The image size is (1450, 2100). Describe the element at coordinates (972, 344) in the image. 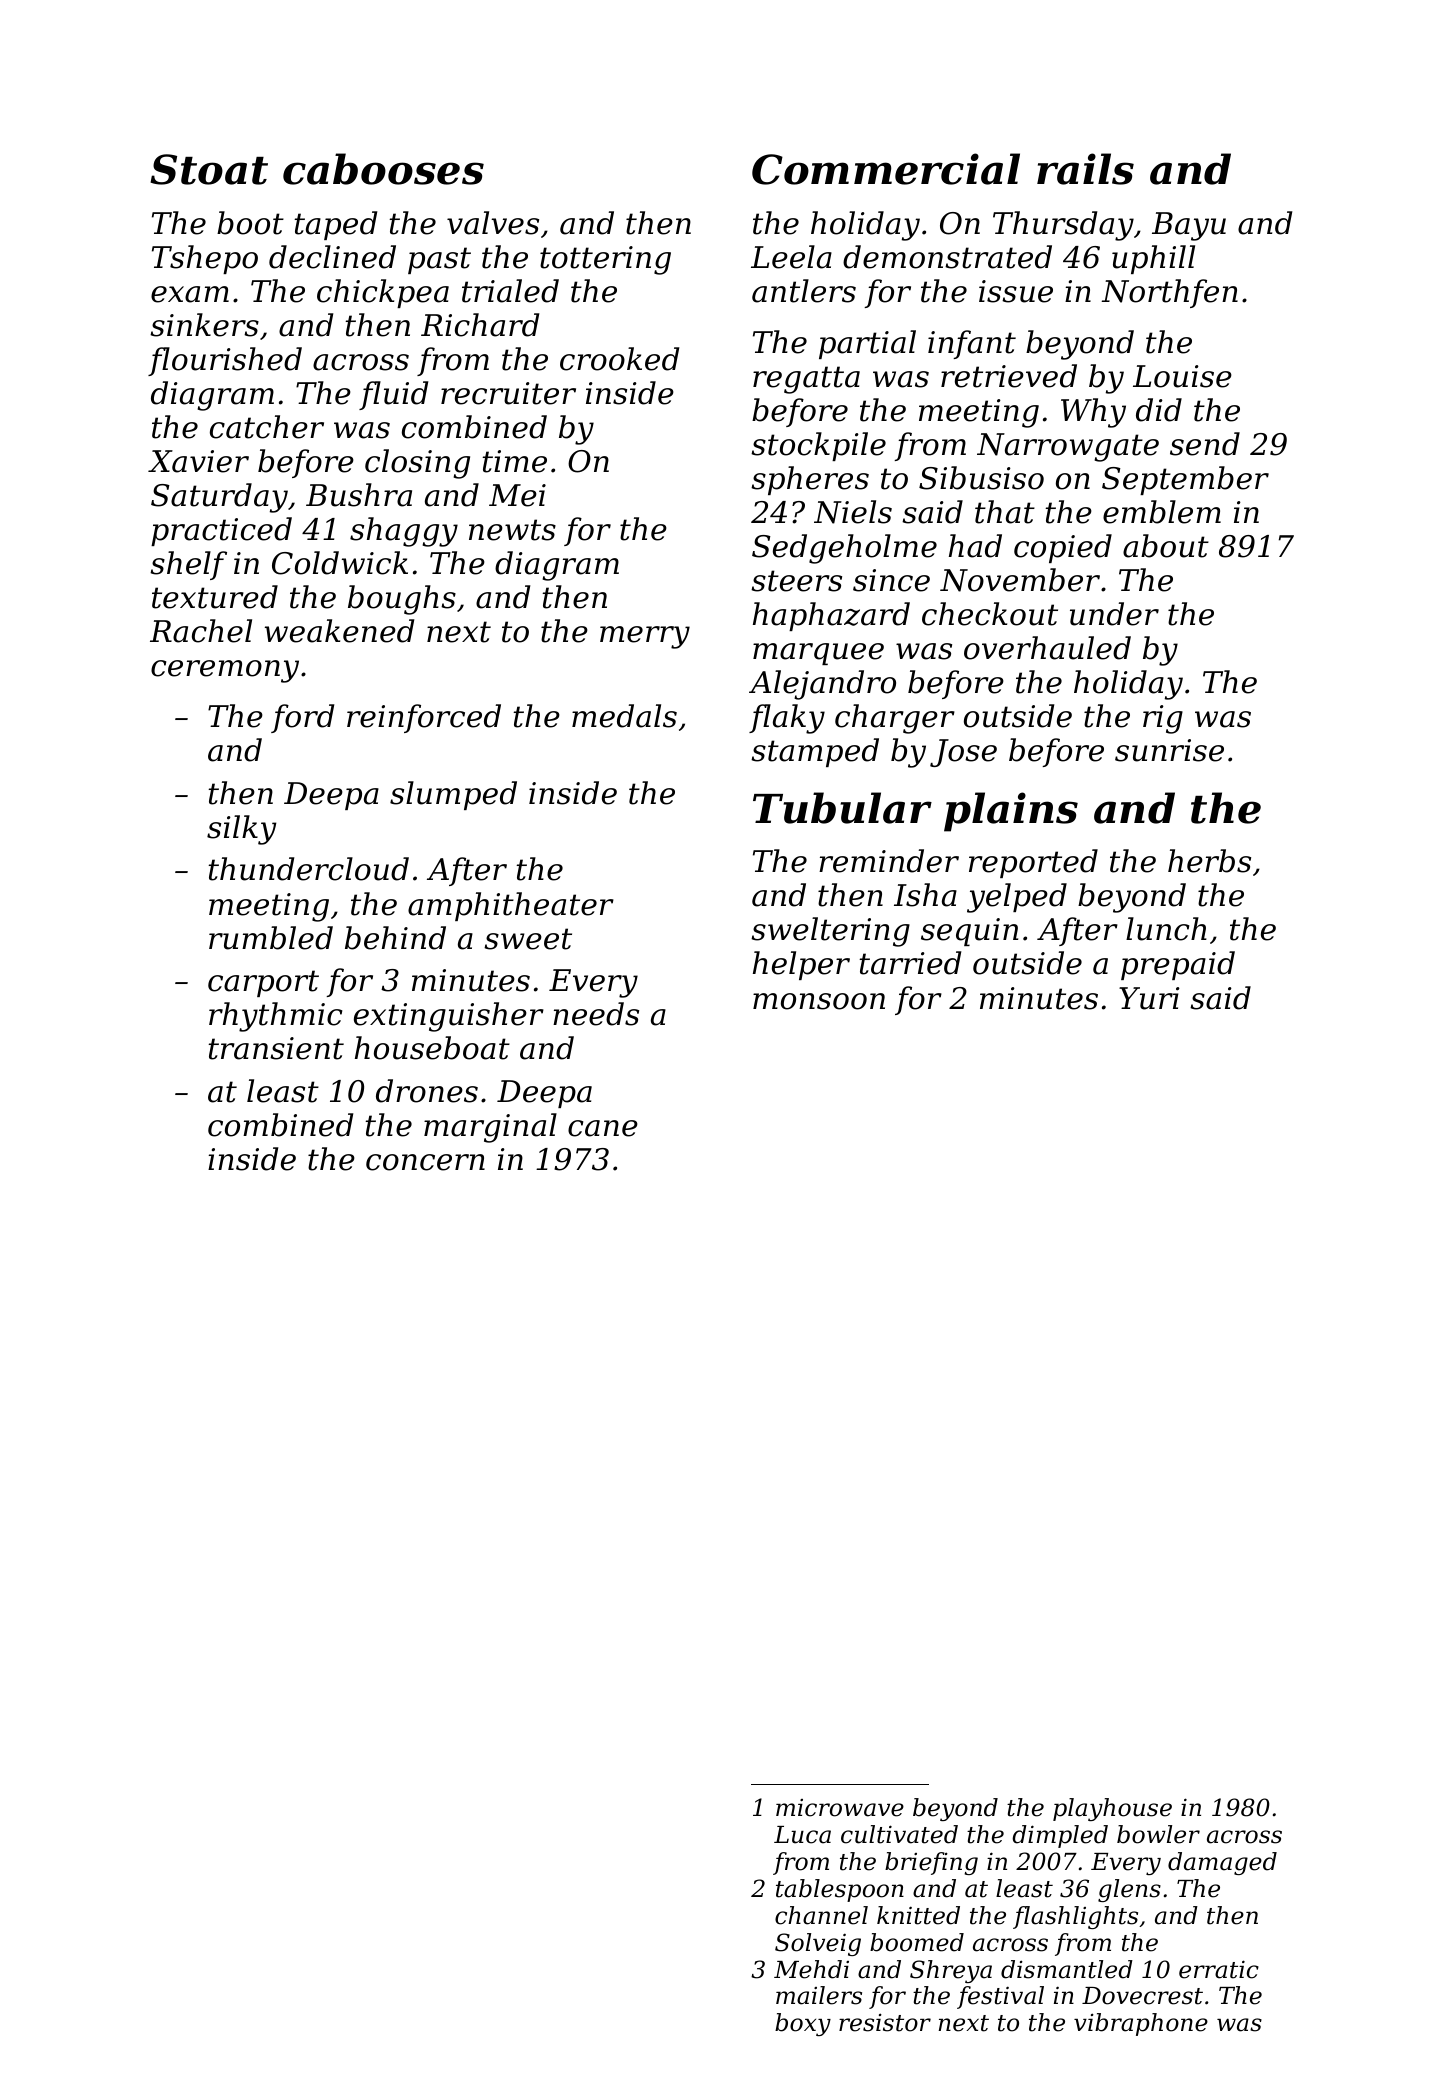

I see `infant` at that location.
